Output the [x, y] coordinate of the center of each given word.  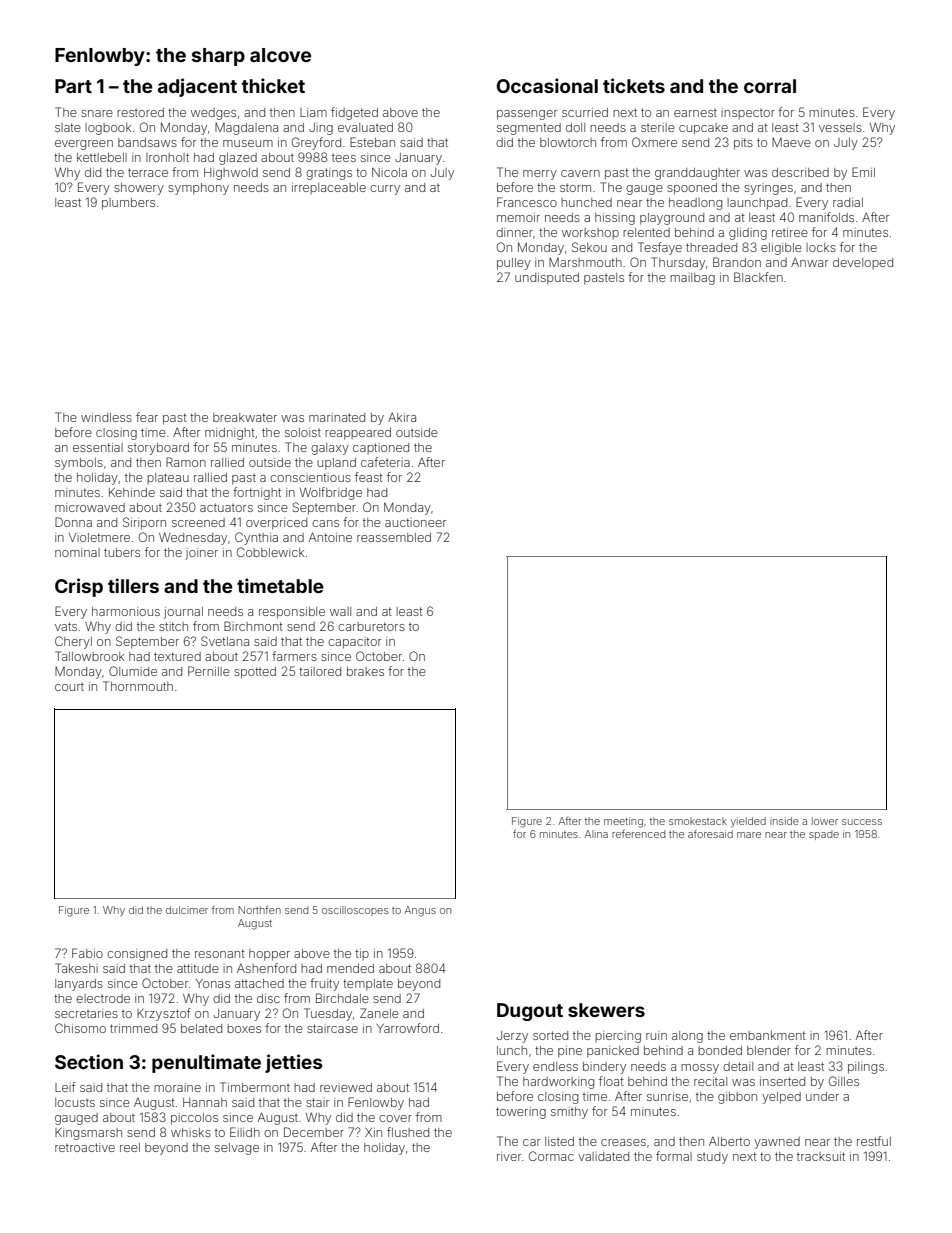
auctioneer [415, 522]
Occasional [547, 85]
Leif [65, 1087]
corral [770, 86]
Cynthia [256, 538]
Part [73, 86]
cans [325, 523]
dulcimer [187, 910]
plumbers [128, 204]
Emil [863, 172]
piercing [618, 1037]
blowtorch [568, 142]
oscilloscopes [355, 911]
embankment [768, 1035]
